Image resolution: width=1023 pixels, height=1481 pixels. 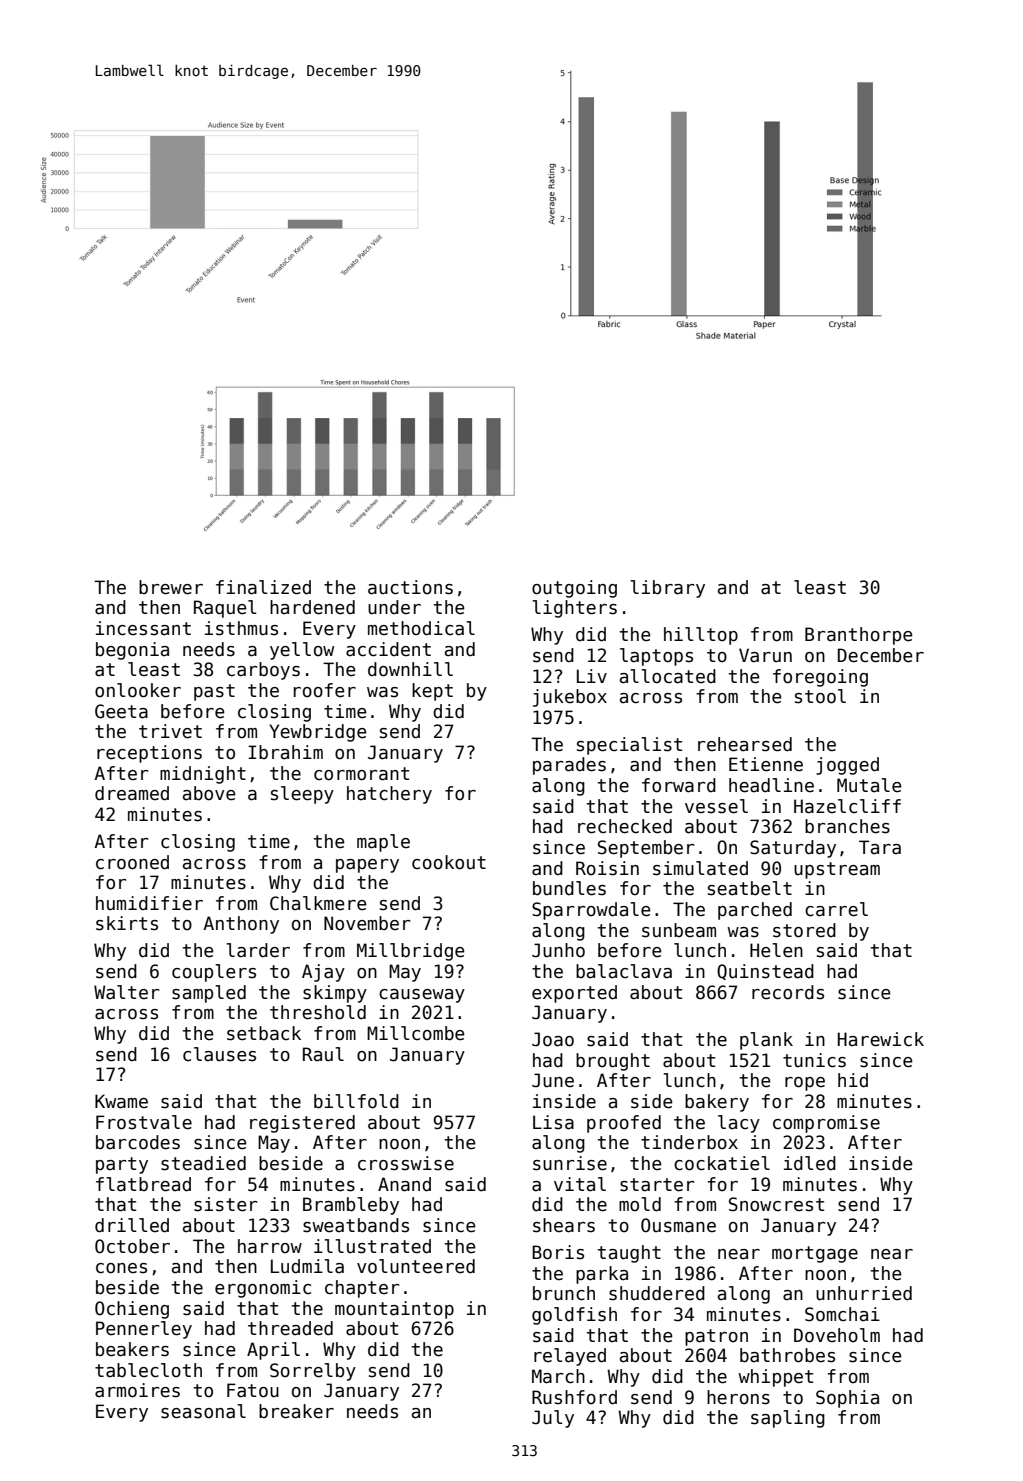 I want to click on hilltop, so click(x=701, y=636).
